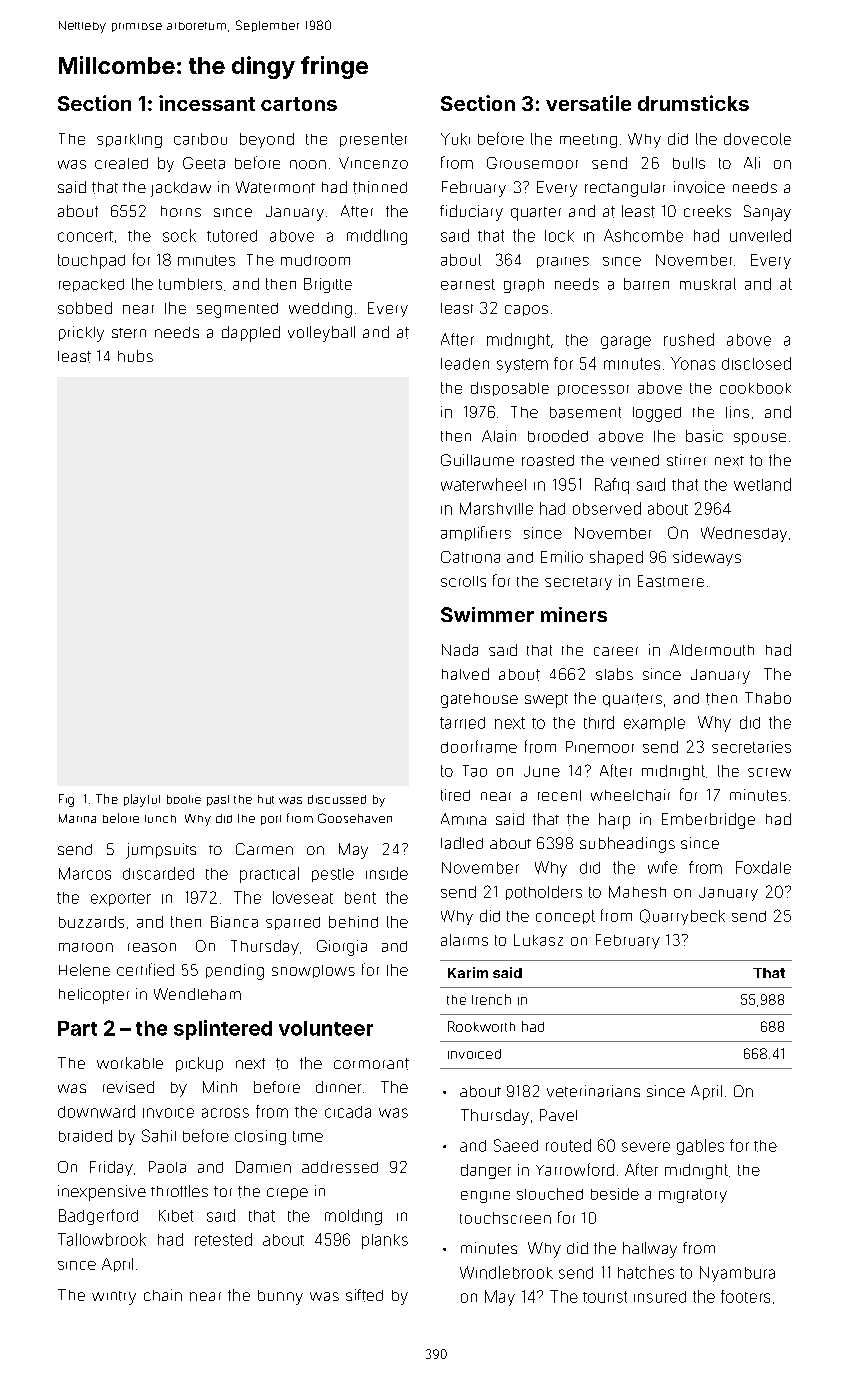  Describe the element at coordinates (593, 1091) in the screenshot. I see `veterinarians` at that location.
